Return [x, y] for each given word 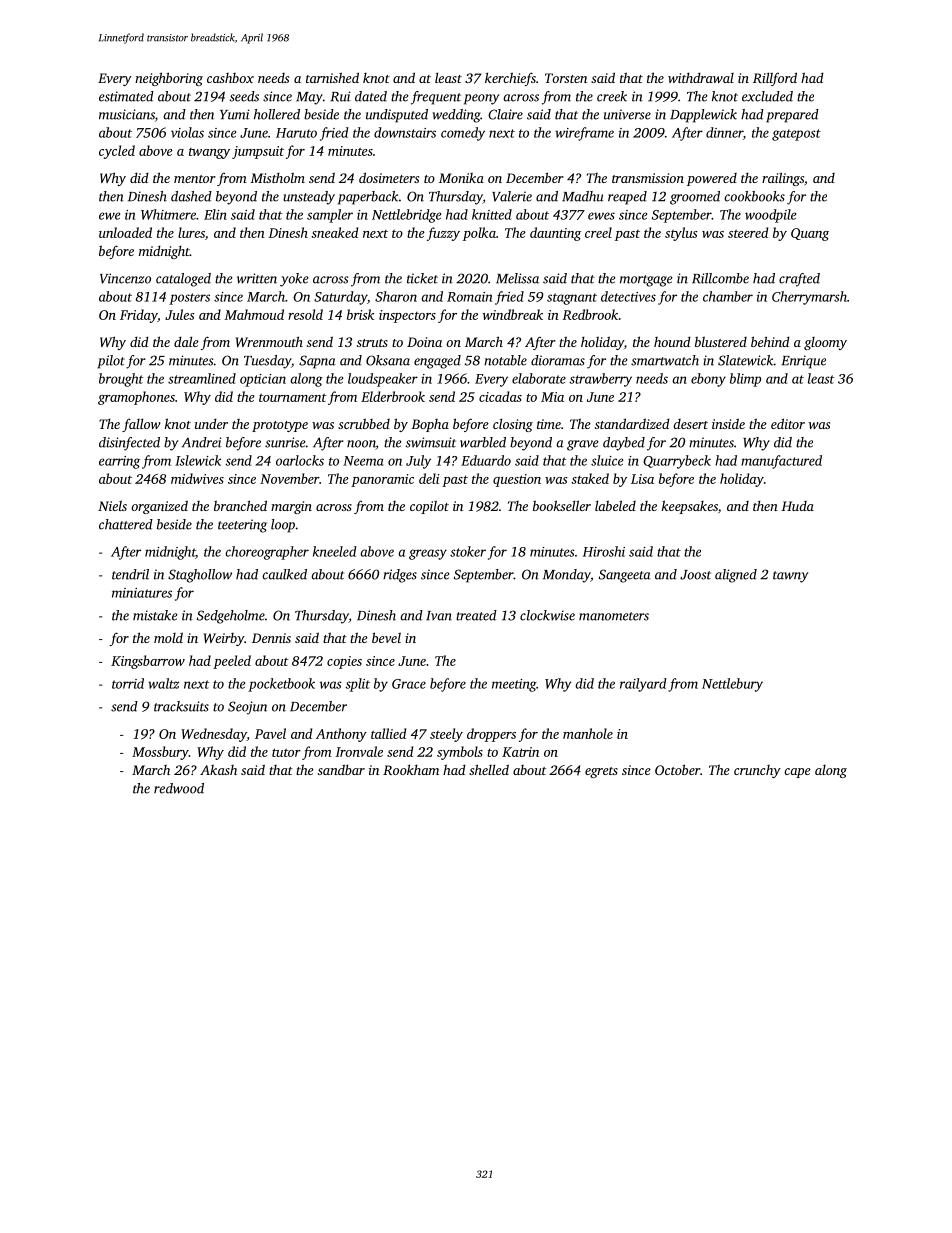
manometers [614, 616]
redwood [179, 788]
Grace [409, 684]
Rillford [775, 79]
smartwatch [665, 360]
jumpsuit [258, 152]
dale [186, 341]
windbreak [513, 314]
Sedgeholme [231, 617]
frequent [436, 98]
